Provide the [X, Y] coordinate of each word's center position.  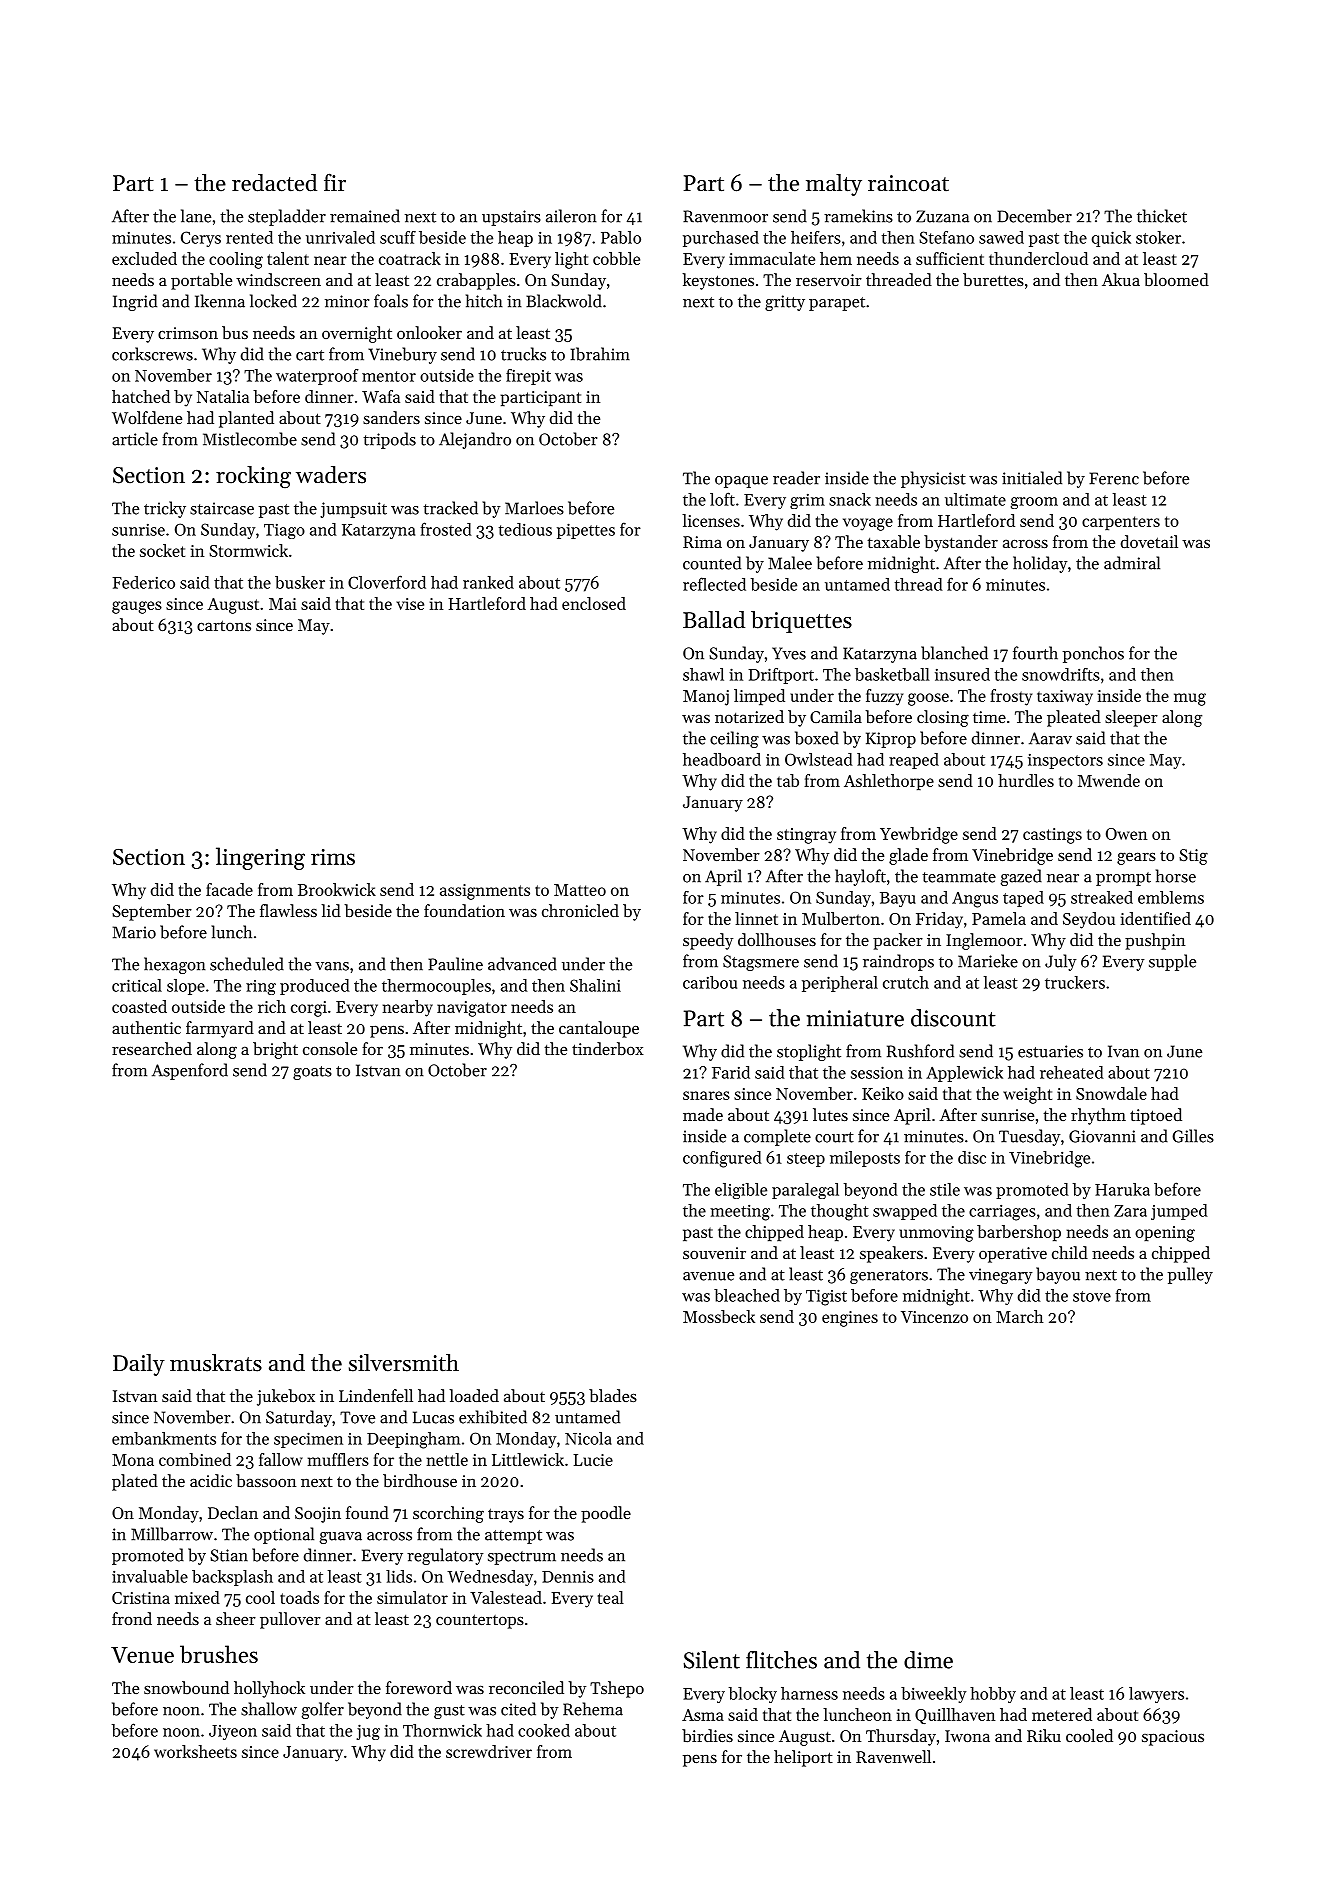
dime [928, 1660]
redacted [274, 183]
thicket [1162, 216]
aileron [571, 216]
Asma [703, 1715]
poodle [606, 1514]
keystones [718, 281]
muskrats [216, 1363]
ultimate [975, 499]
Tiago [284, 531]
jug [368, 1732]
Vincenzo [934, 1317]
